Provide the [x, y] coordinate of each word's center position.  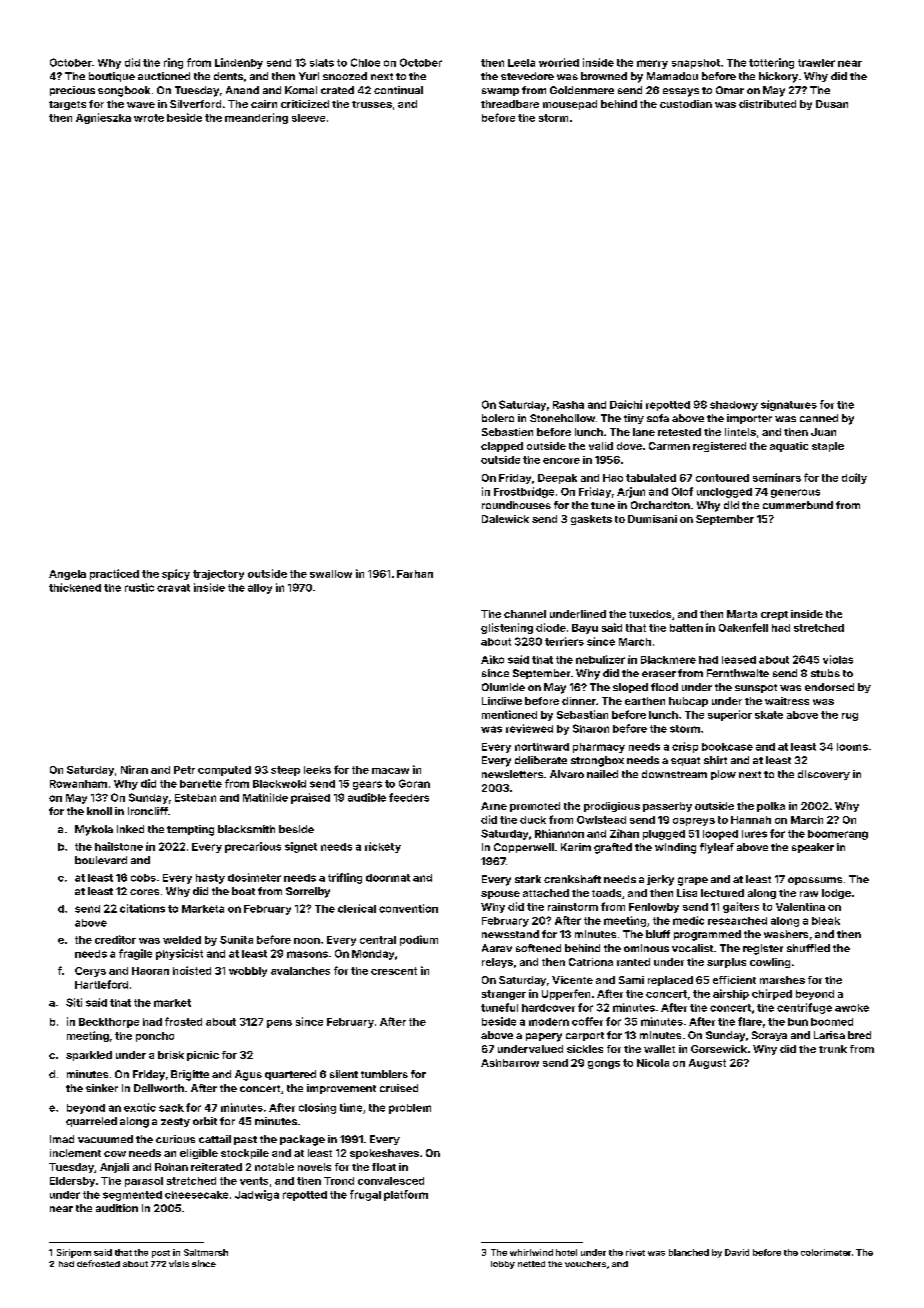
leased [739, 660]
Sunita [236, 940]
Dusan [832, 104]
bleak [826, 921]
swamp [500, 92]
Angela [67, 575]
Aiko [492, 659]
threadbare [510, 104]
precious [72, 91]
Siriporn [74, 1253]
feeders [409, 797]
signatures [789, 405]
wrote [149, 118]
